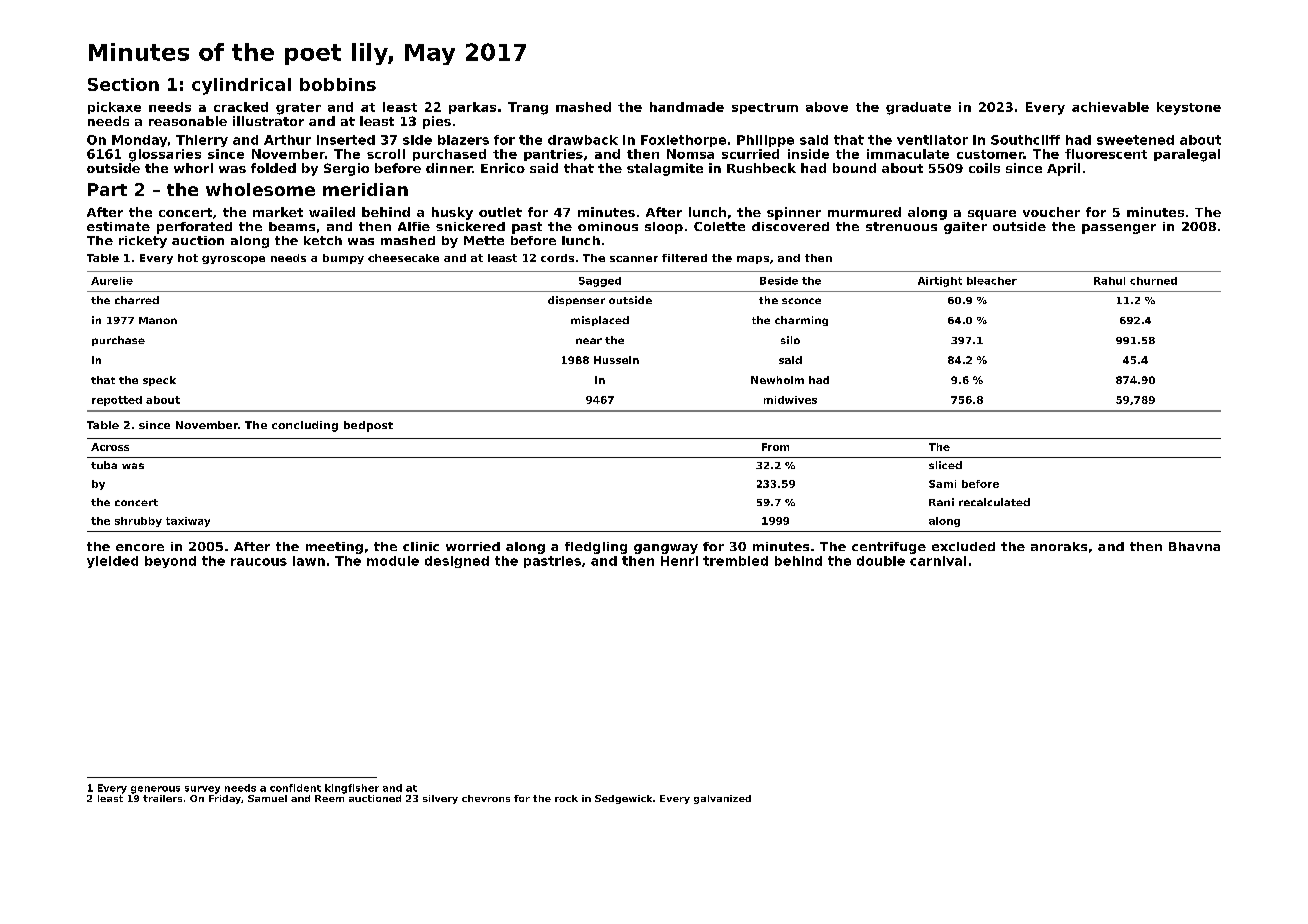 The image size is (1308, 924). Describe the element at coordinates (722, 799) in the page. I see `galvanized` at that location.
